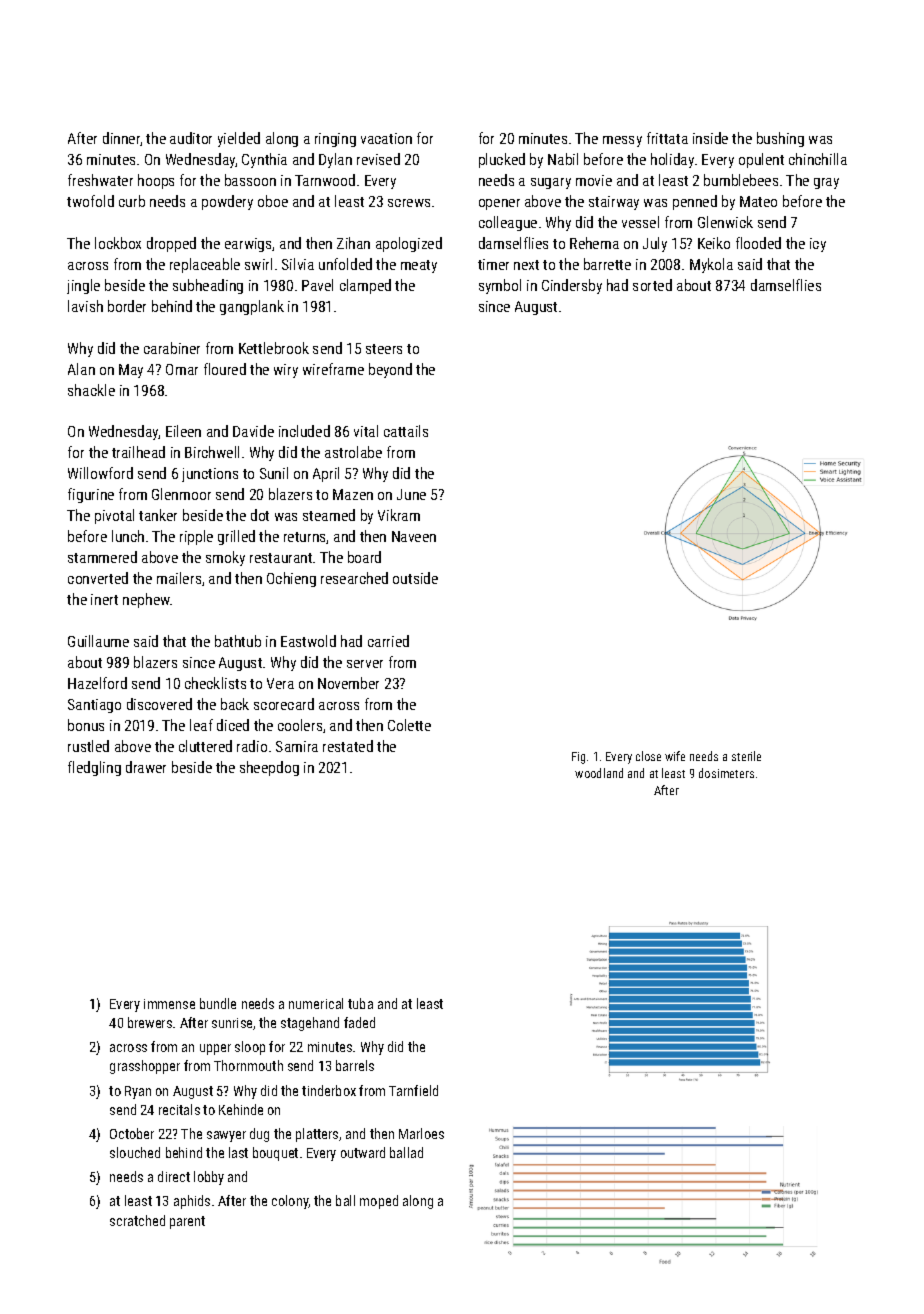  What do you see at coordinates (191, 138) in the page?
I see `auditor` at bounding box center [191, 138].
